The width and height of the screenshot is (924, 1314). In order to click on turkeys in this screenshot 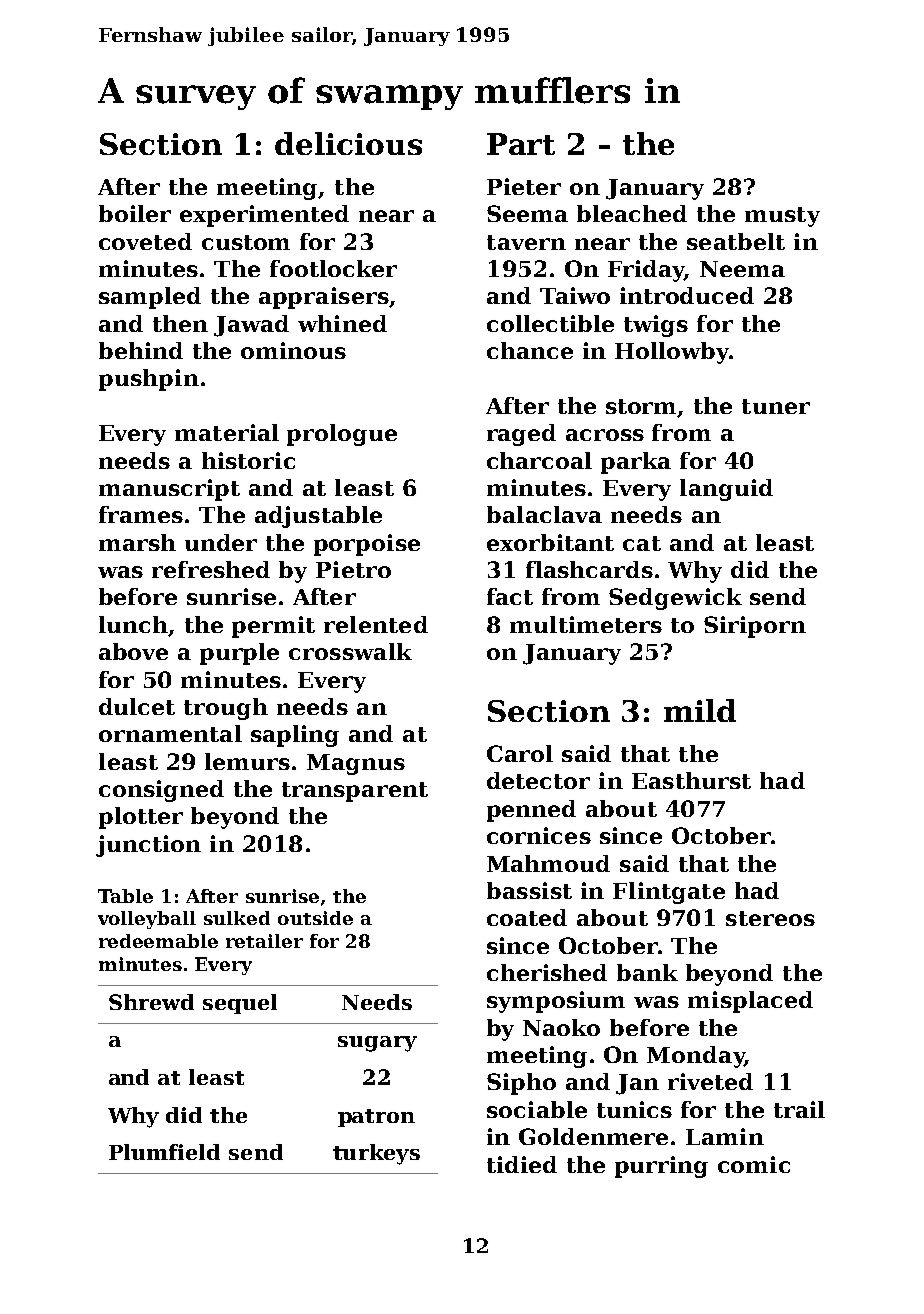, I will do `click(376, 1154)`.
